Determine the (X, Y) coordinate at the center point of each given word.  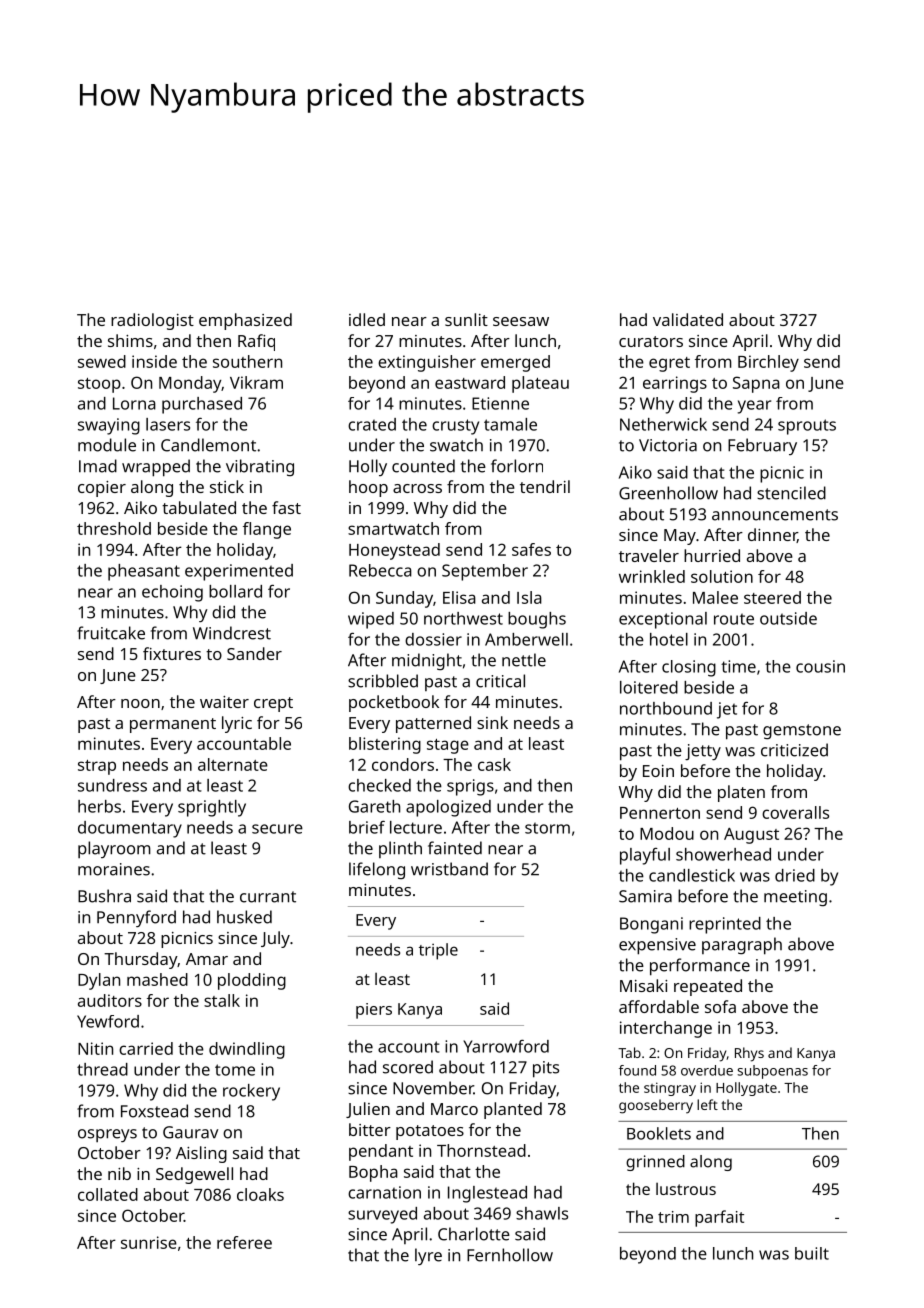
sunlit (466, 319)
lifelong (377, 870)
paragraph (742, 946)
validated (688, 319)
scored (408, 1067)
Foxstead (154, 1111)
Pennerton (660, 813)
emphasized (245, 321)
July (275, 939)
